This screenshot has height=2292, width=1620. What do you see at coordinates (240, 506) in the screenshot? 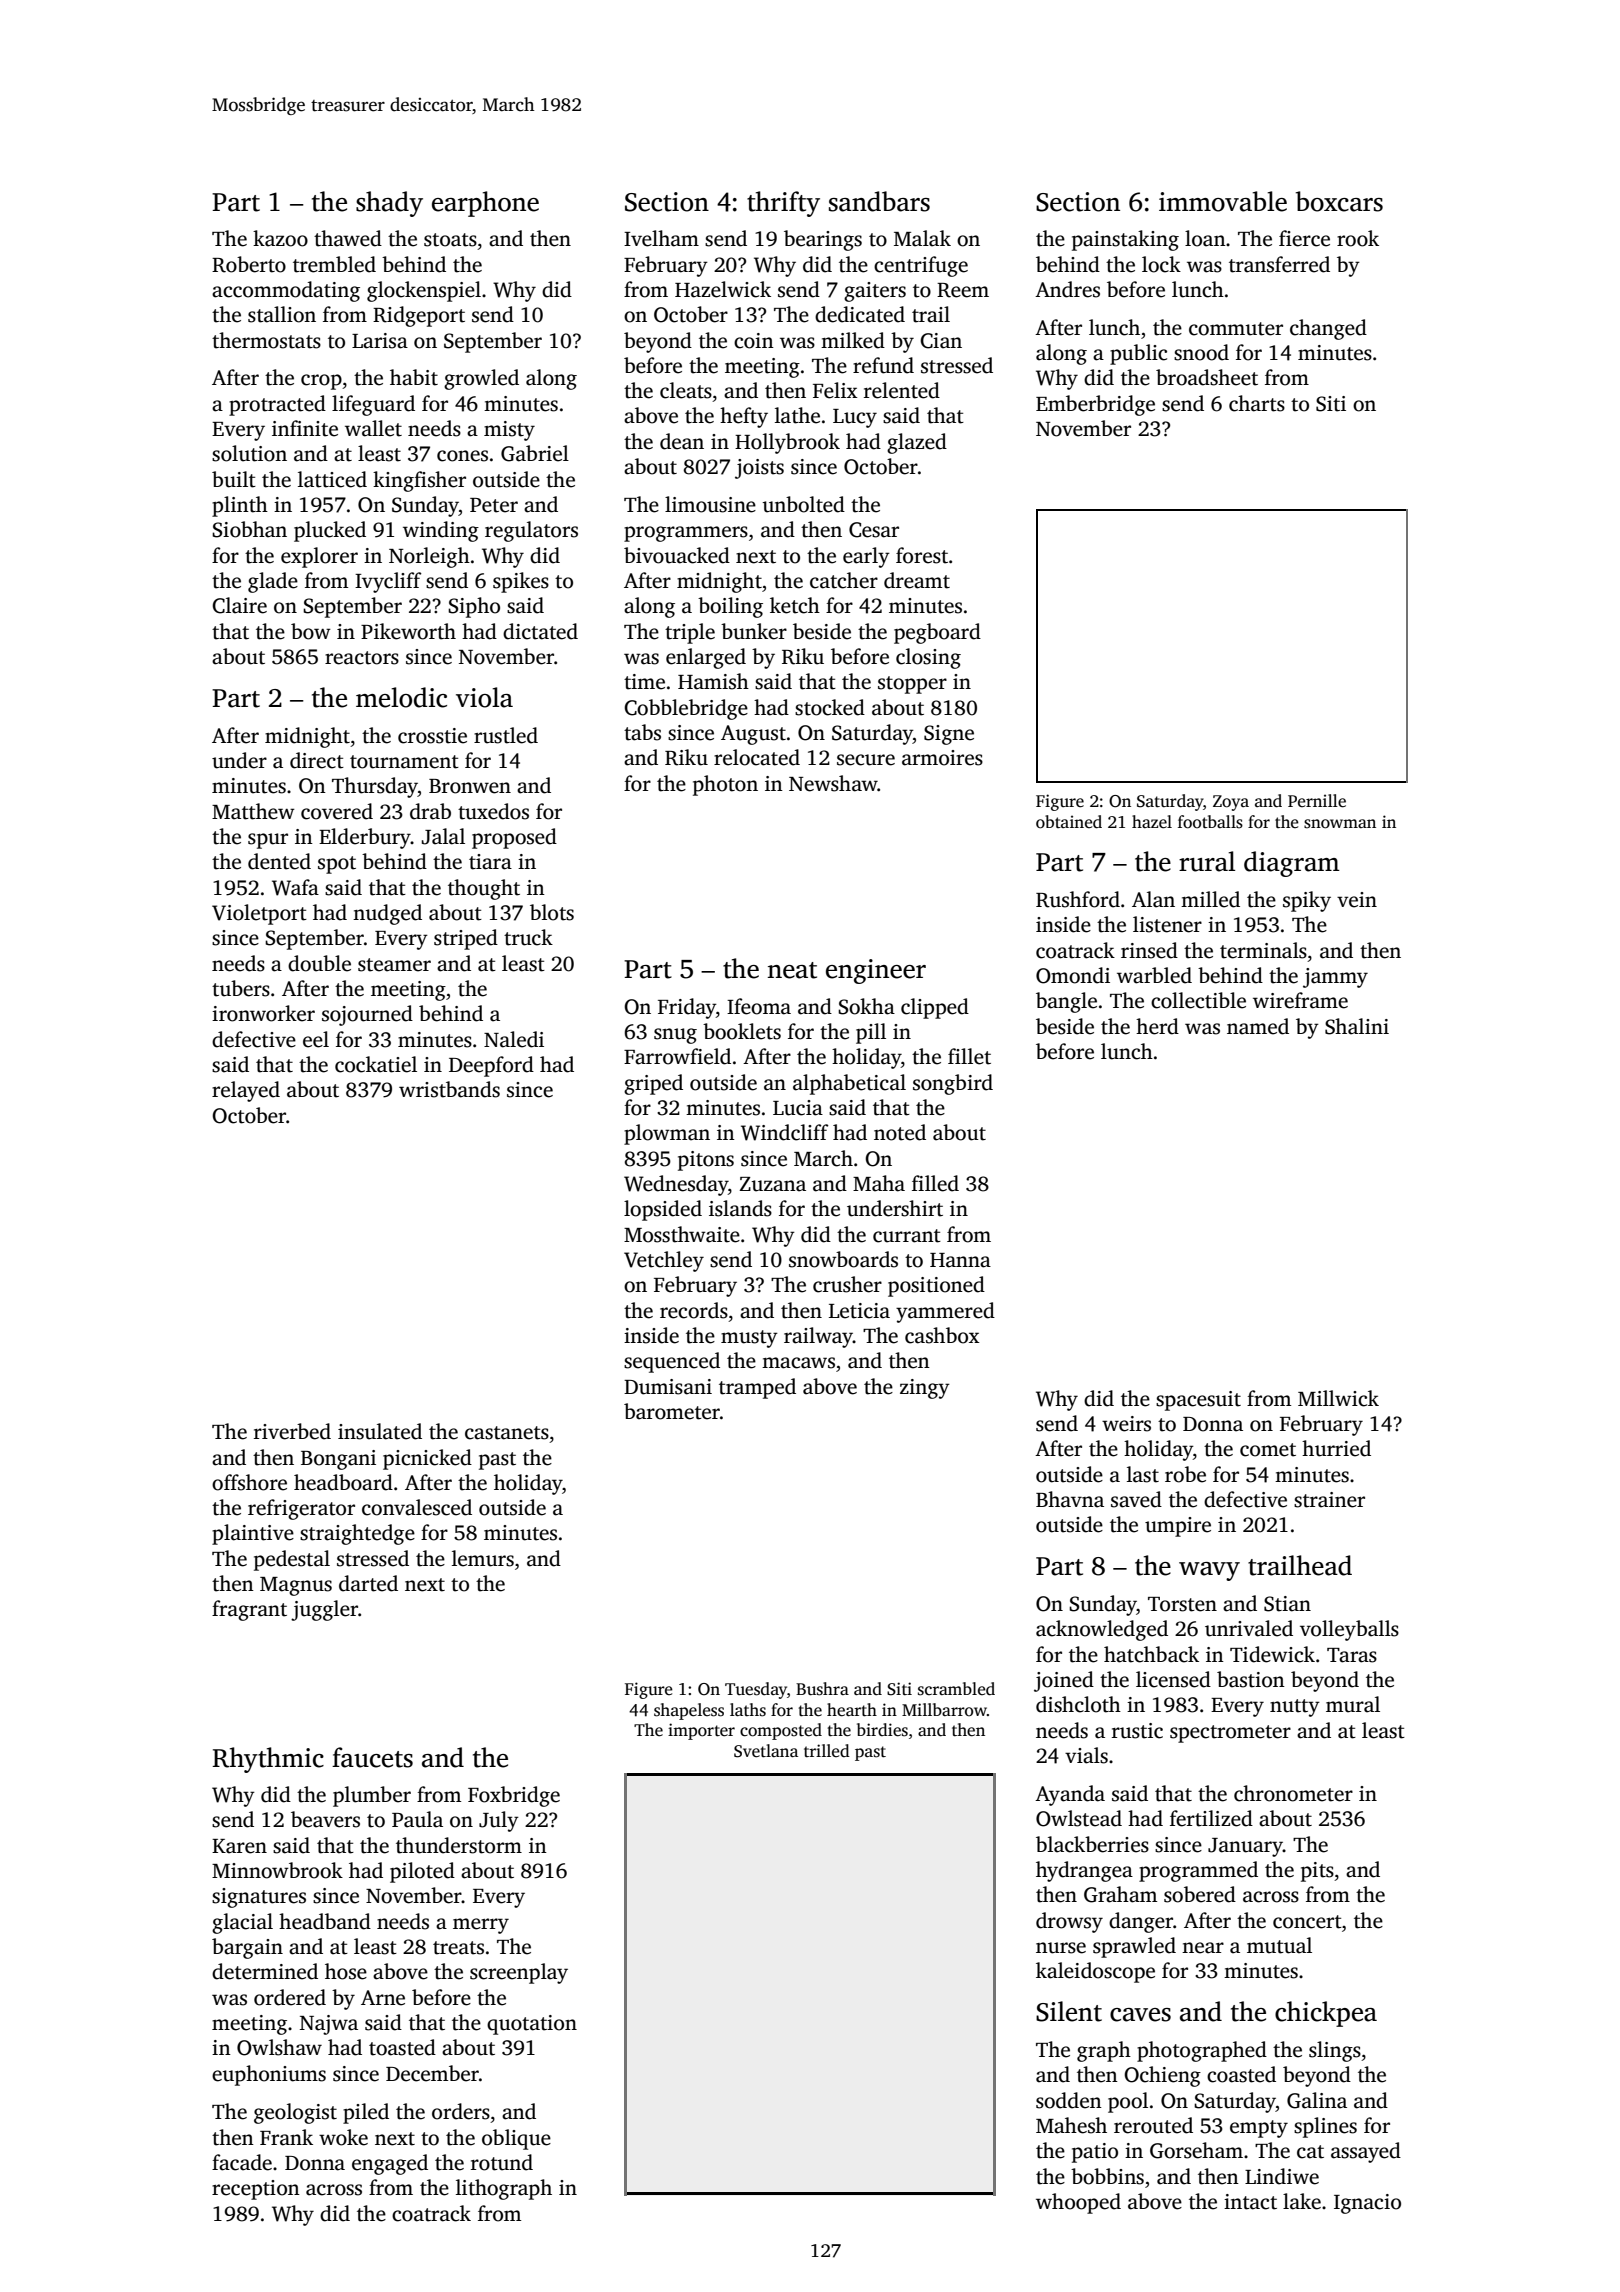
I see `plinth` at bounding box center [240, 506].
